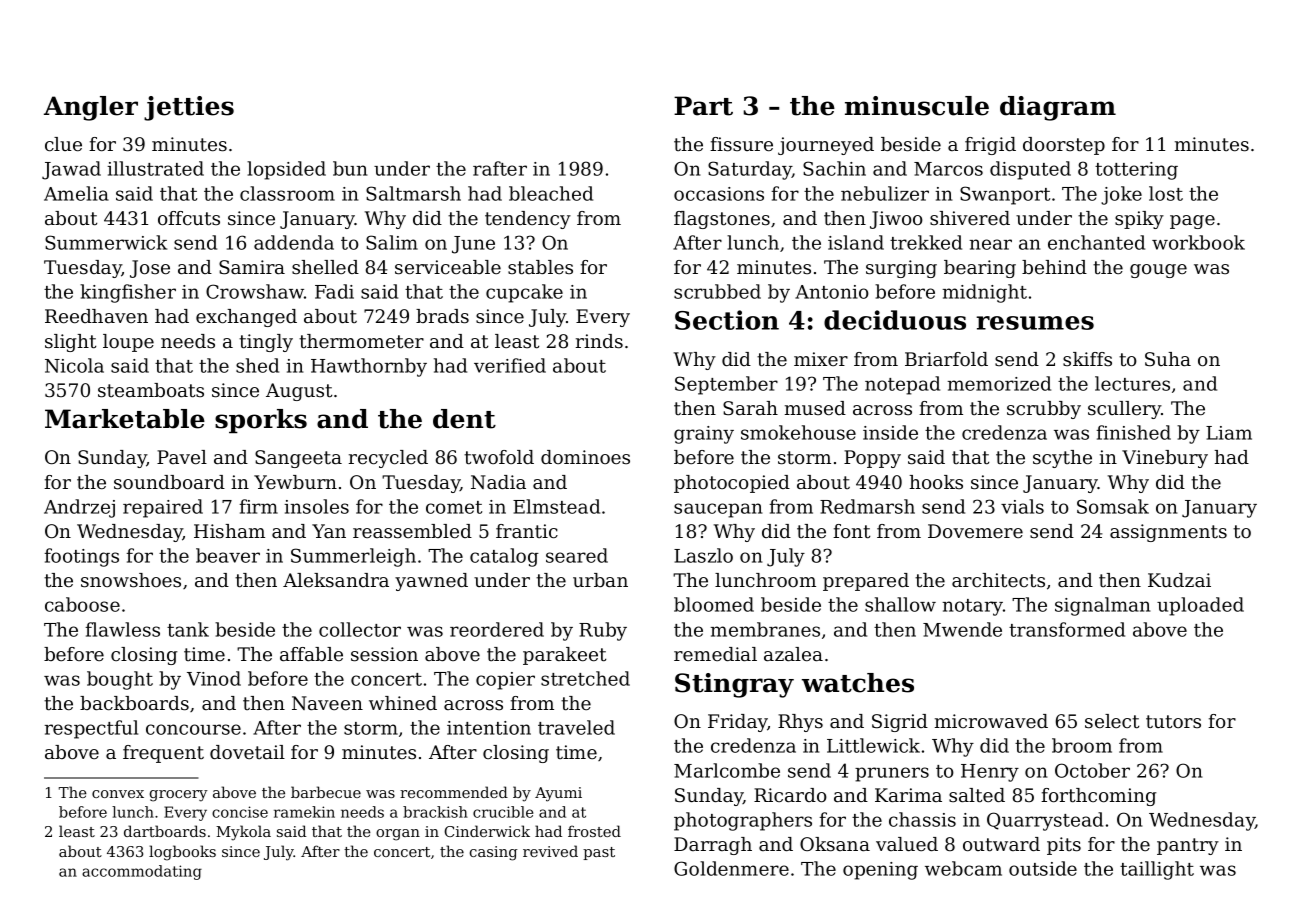 Image resolution: width=1308 pixels, height=924 pixels. What do you see at coordinates (63, 144) in the screenshot?
I see `clue` at bounding box center [63, 144].
